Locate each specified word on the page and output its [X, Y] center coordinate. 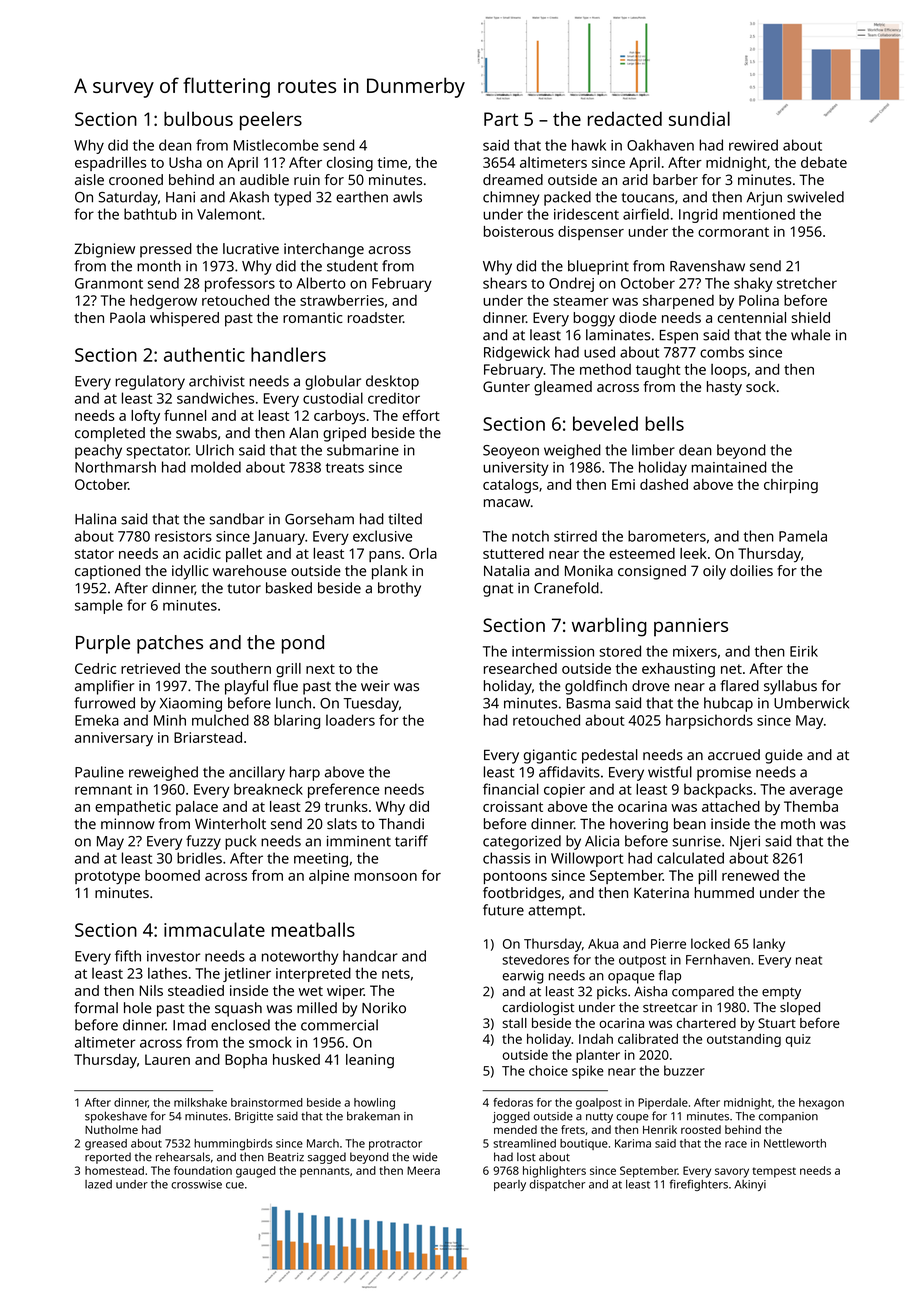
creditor [394, 398]
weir [375, 686]
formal [96, 1008]
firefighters [699, 1185]
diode [638, 317]
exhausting [678, 670]
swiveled [815, 197]
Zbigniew [104, 250]
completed [110, 434]
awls [407, 197]
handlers [288, 354]
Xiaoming [191, 705]
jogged [511, 1117]
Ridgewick [517, 353]
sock [760, 386]
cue [235, 1185]
